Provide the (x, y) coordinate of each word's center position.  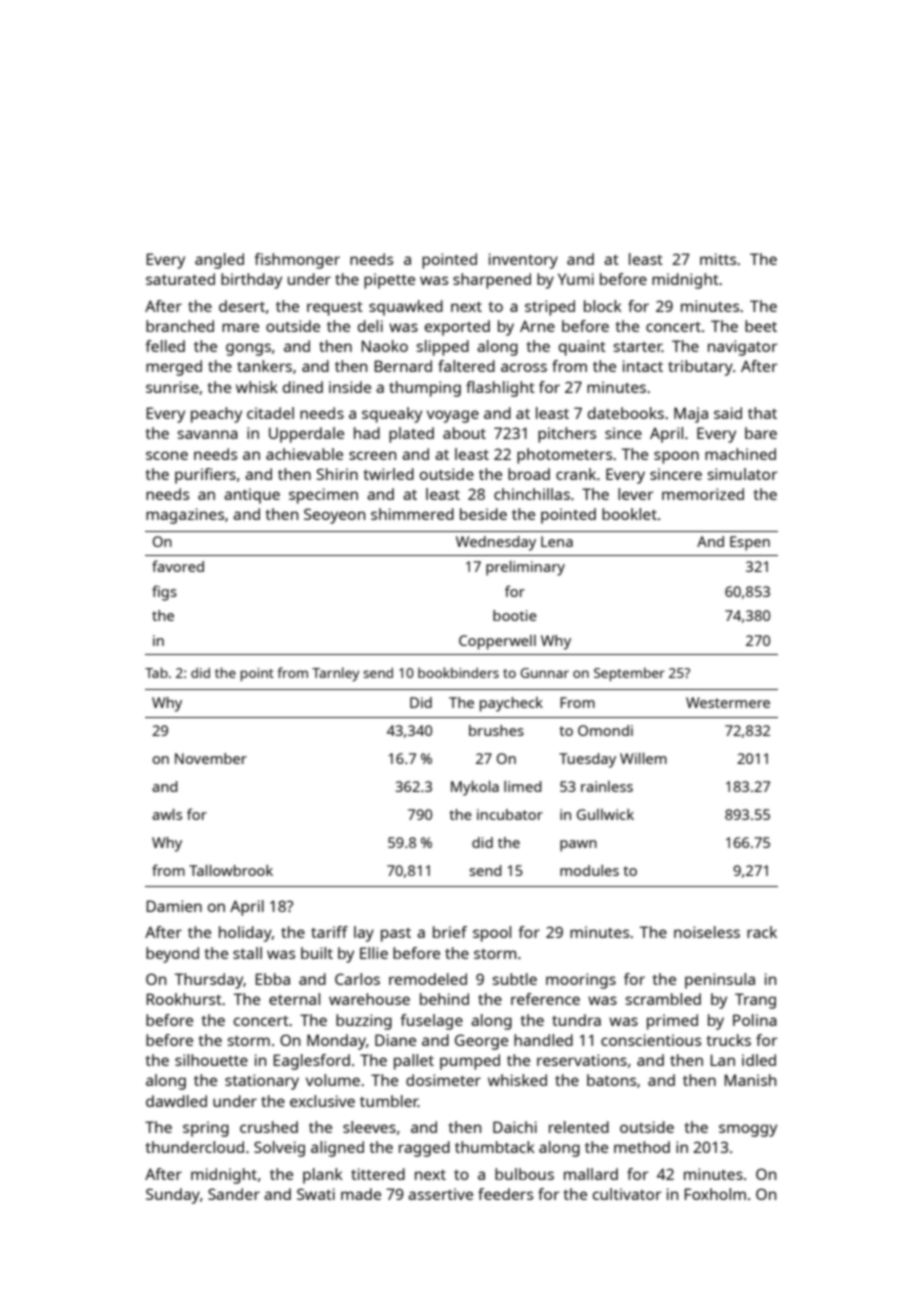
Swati (316, 1194)
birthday (251, 281)
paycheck (511, 704)
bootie (515, 615)
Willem (643, 758)
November (211, 758)
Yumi (576, 279)
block (603, 306)
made (361, 1194)
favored (178, 566)
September (629, 674)
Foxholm (715, 1194)
